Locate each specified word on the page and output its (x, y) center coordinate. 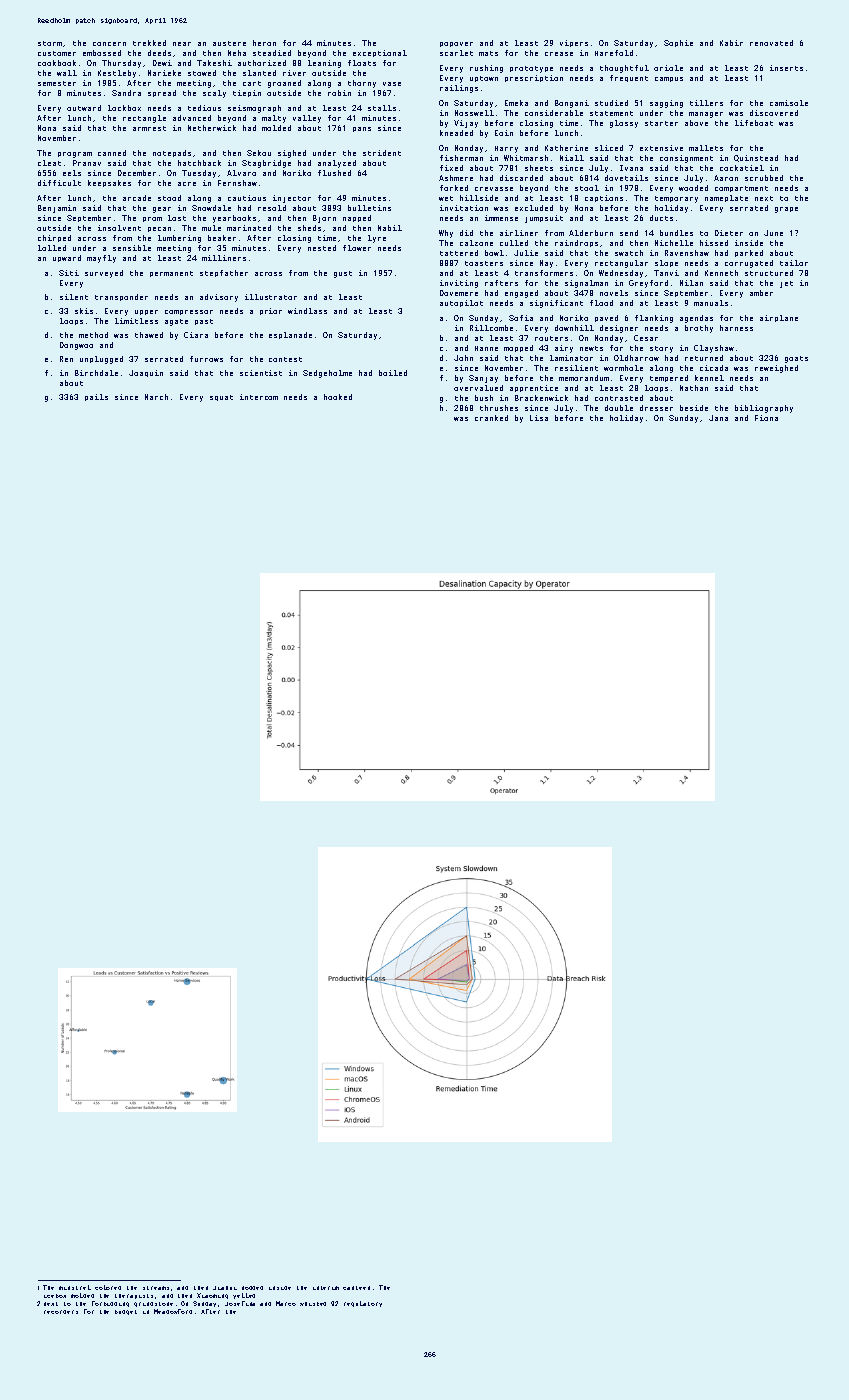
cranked (491, 418)
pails (96, 397)
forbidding (110, 1304)
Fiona (766, 418)
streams (156, 1288)
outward (84, 108)
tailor (794, 263)
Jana (718, 418)
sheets (539, 168)
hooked (338, 397)
